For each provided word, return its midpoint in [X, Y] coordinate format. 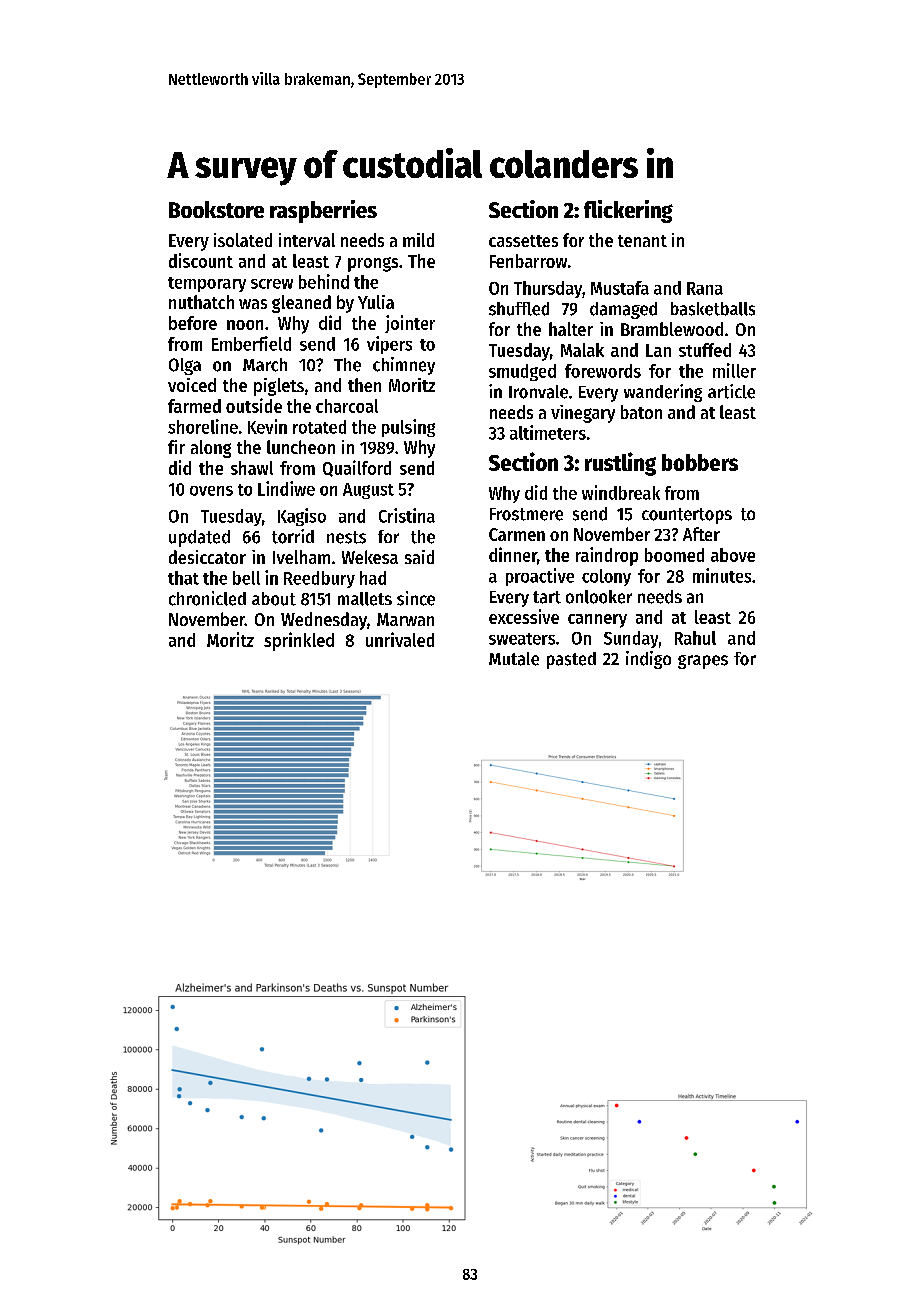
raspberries [323, 211]
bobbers [700, 462]
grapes [703, 662]
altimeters [548, 432]
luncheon [301, 447]
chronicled [207, 598]
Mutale [514, 659]
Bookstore [216, 209]
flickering [628, 211]
